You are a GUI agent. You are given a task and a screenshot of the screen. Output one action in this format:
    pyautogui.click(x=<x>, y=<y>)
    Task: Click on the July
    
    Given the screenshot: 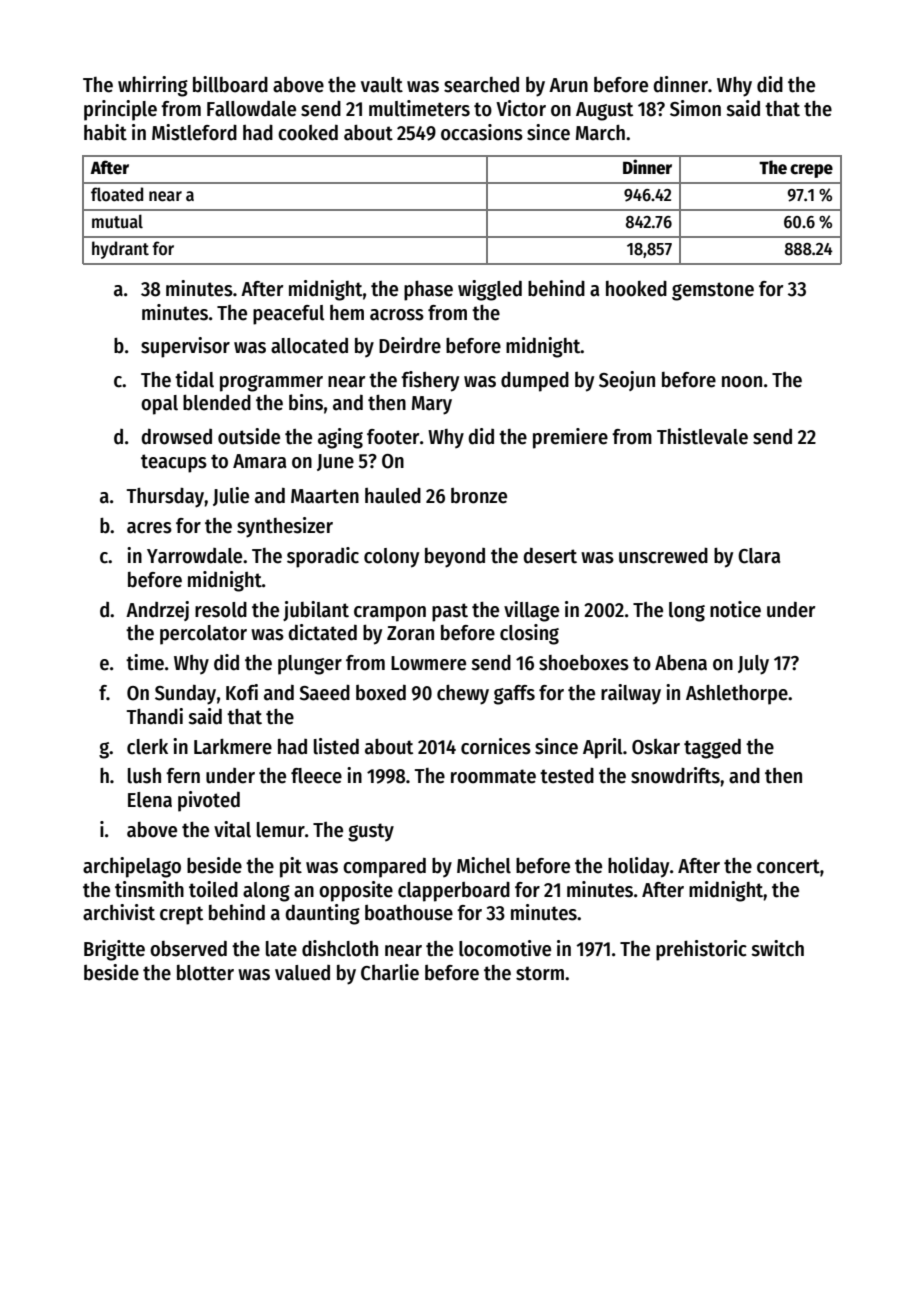 What is the action you would take?
    pyautogui.click(x=753, y=665)
